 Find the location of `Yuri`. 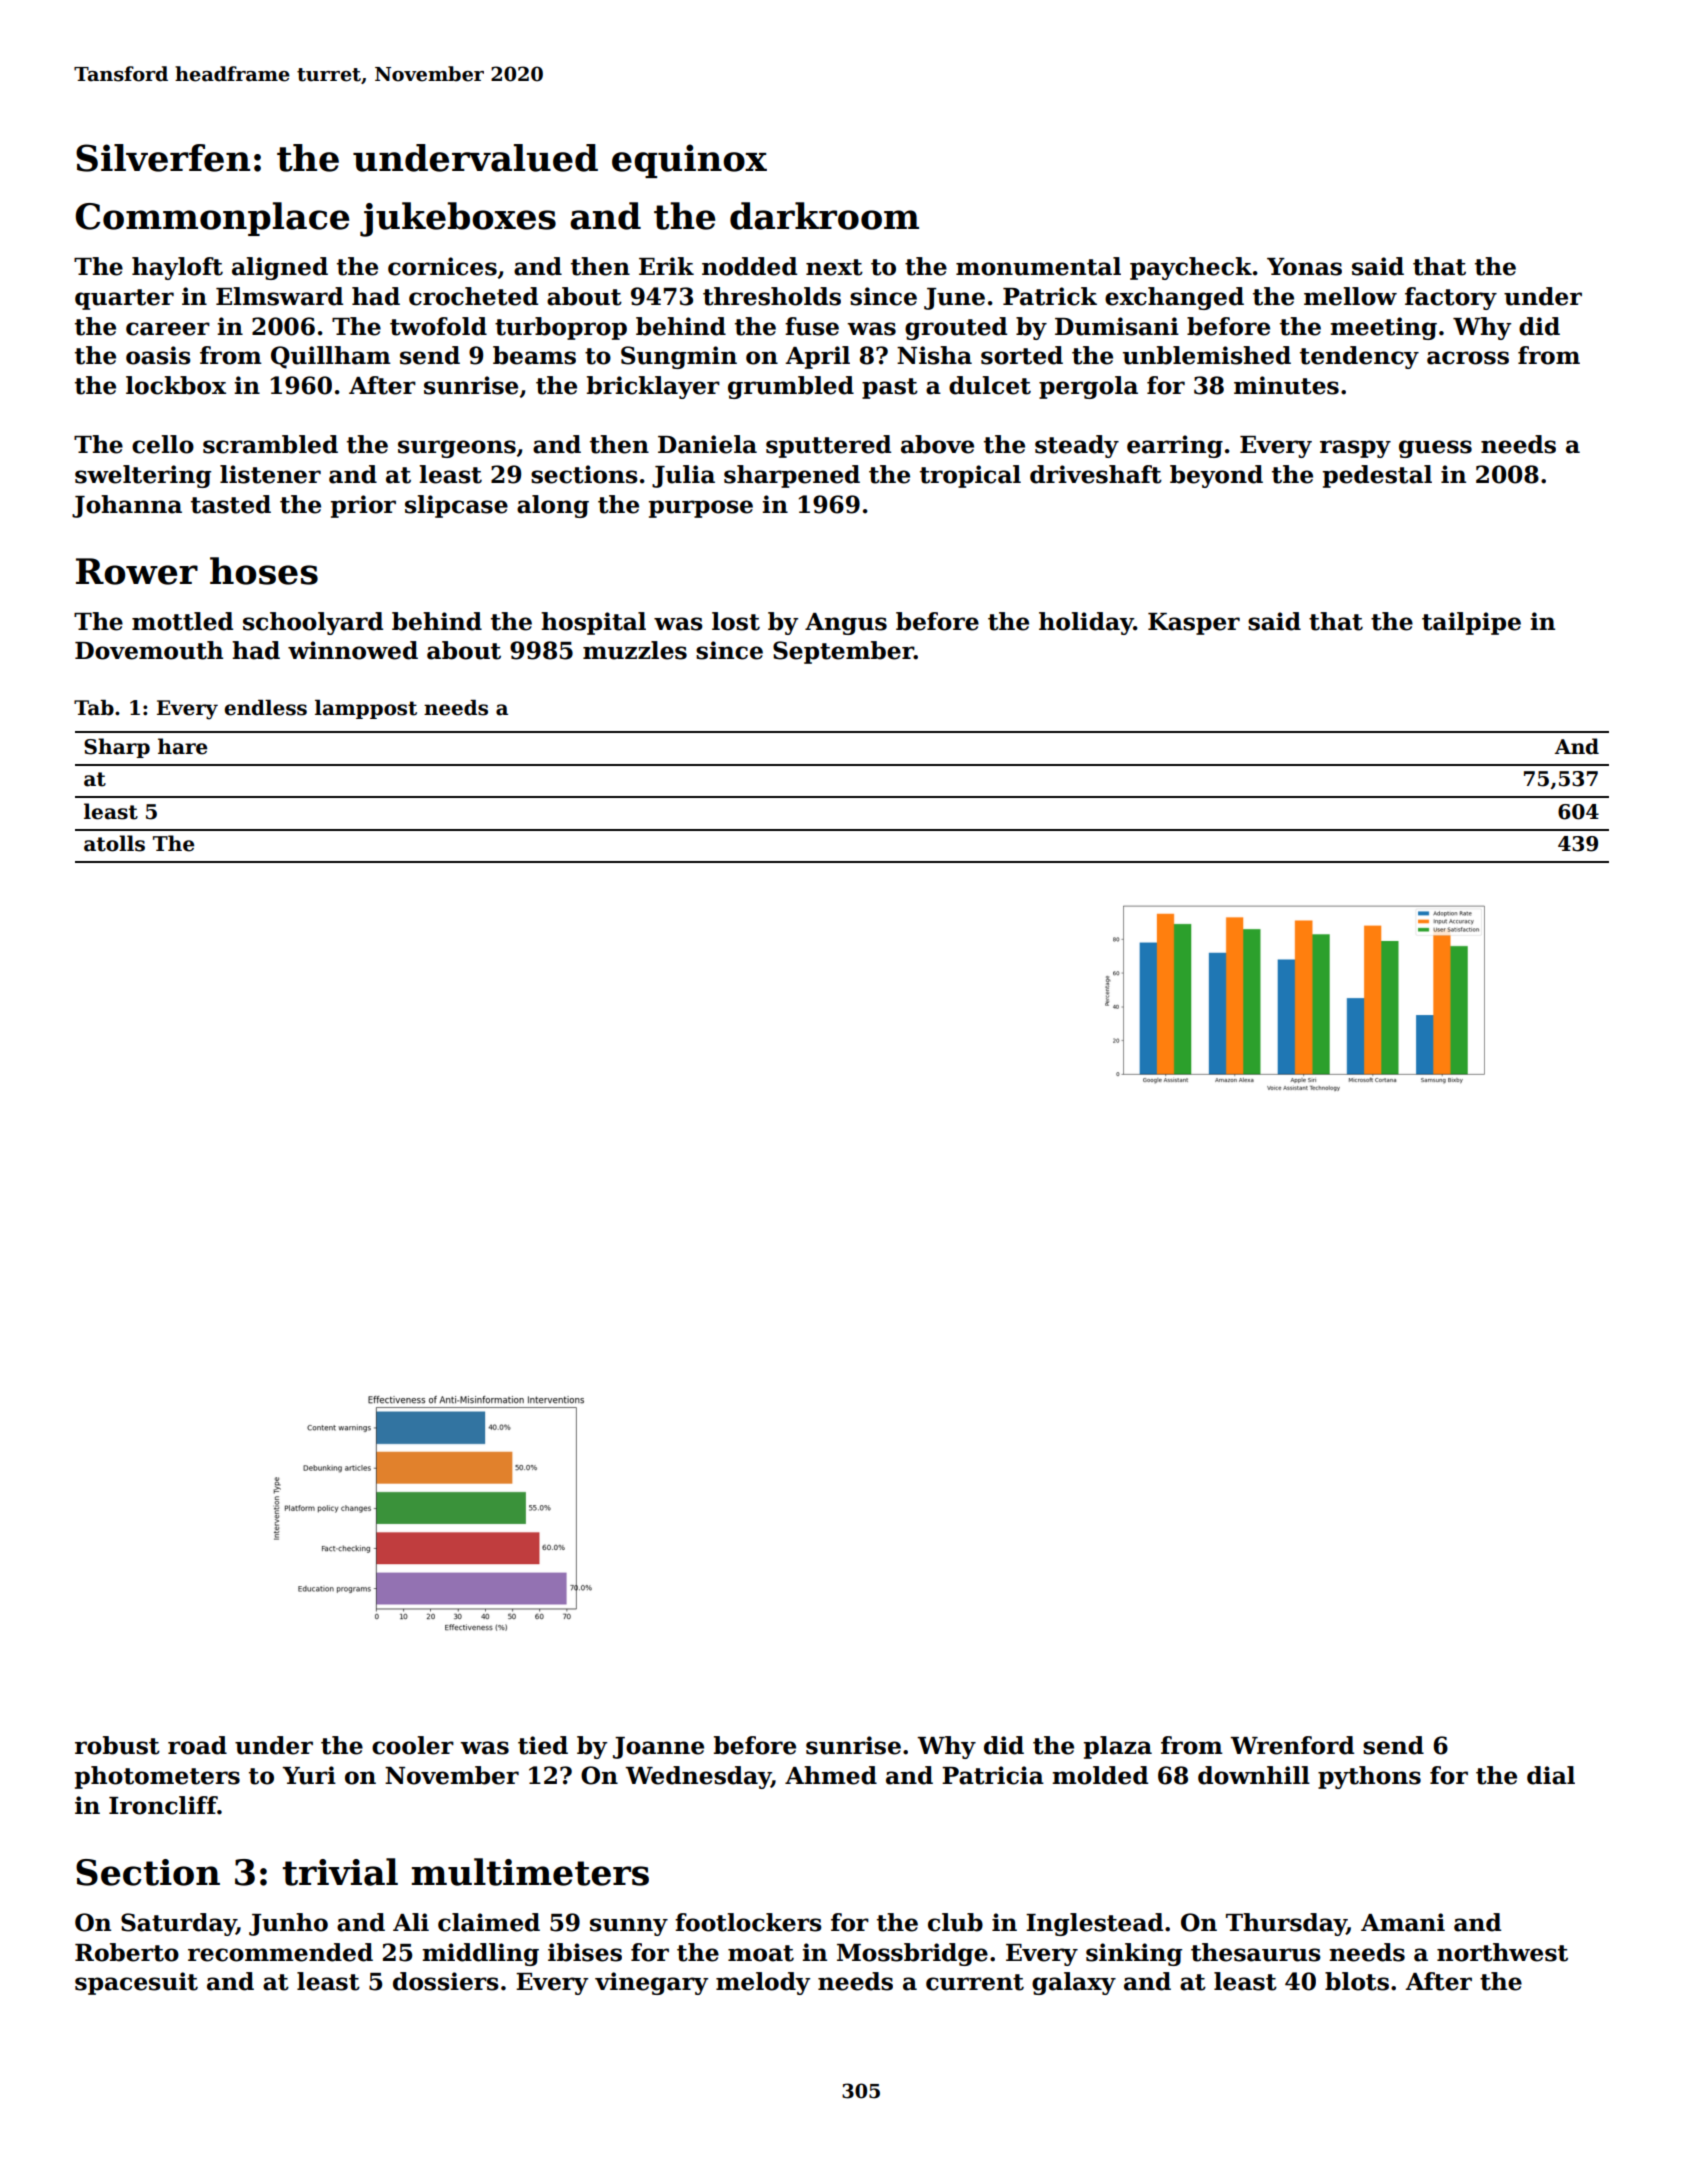

Yuri is located at coordinates (309, 1775).
